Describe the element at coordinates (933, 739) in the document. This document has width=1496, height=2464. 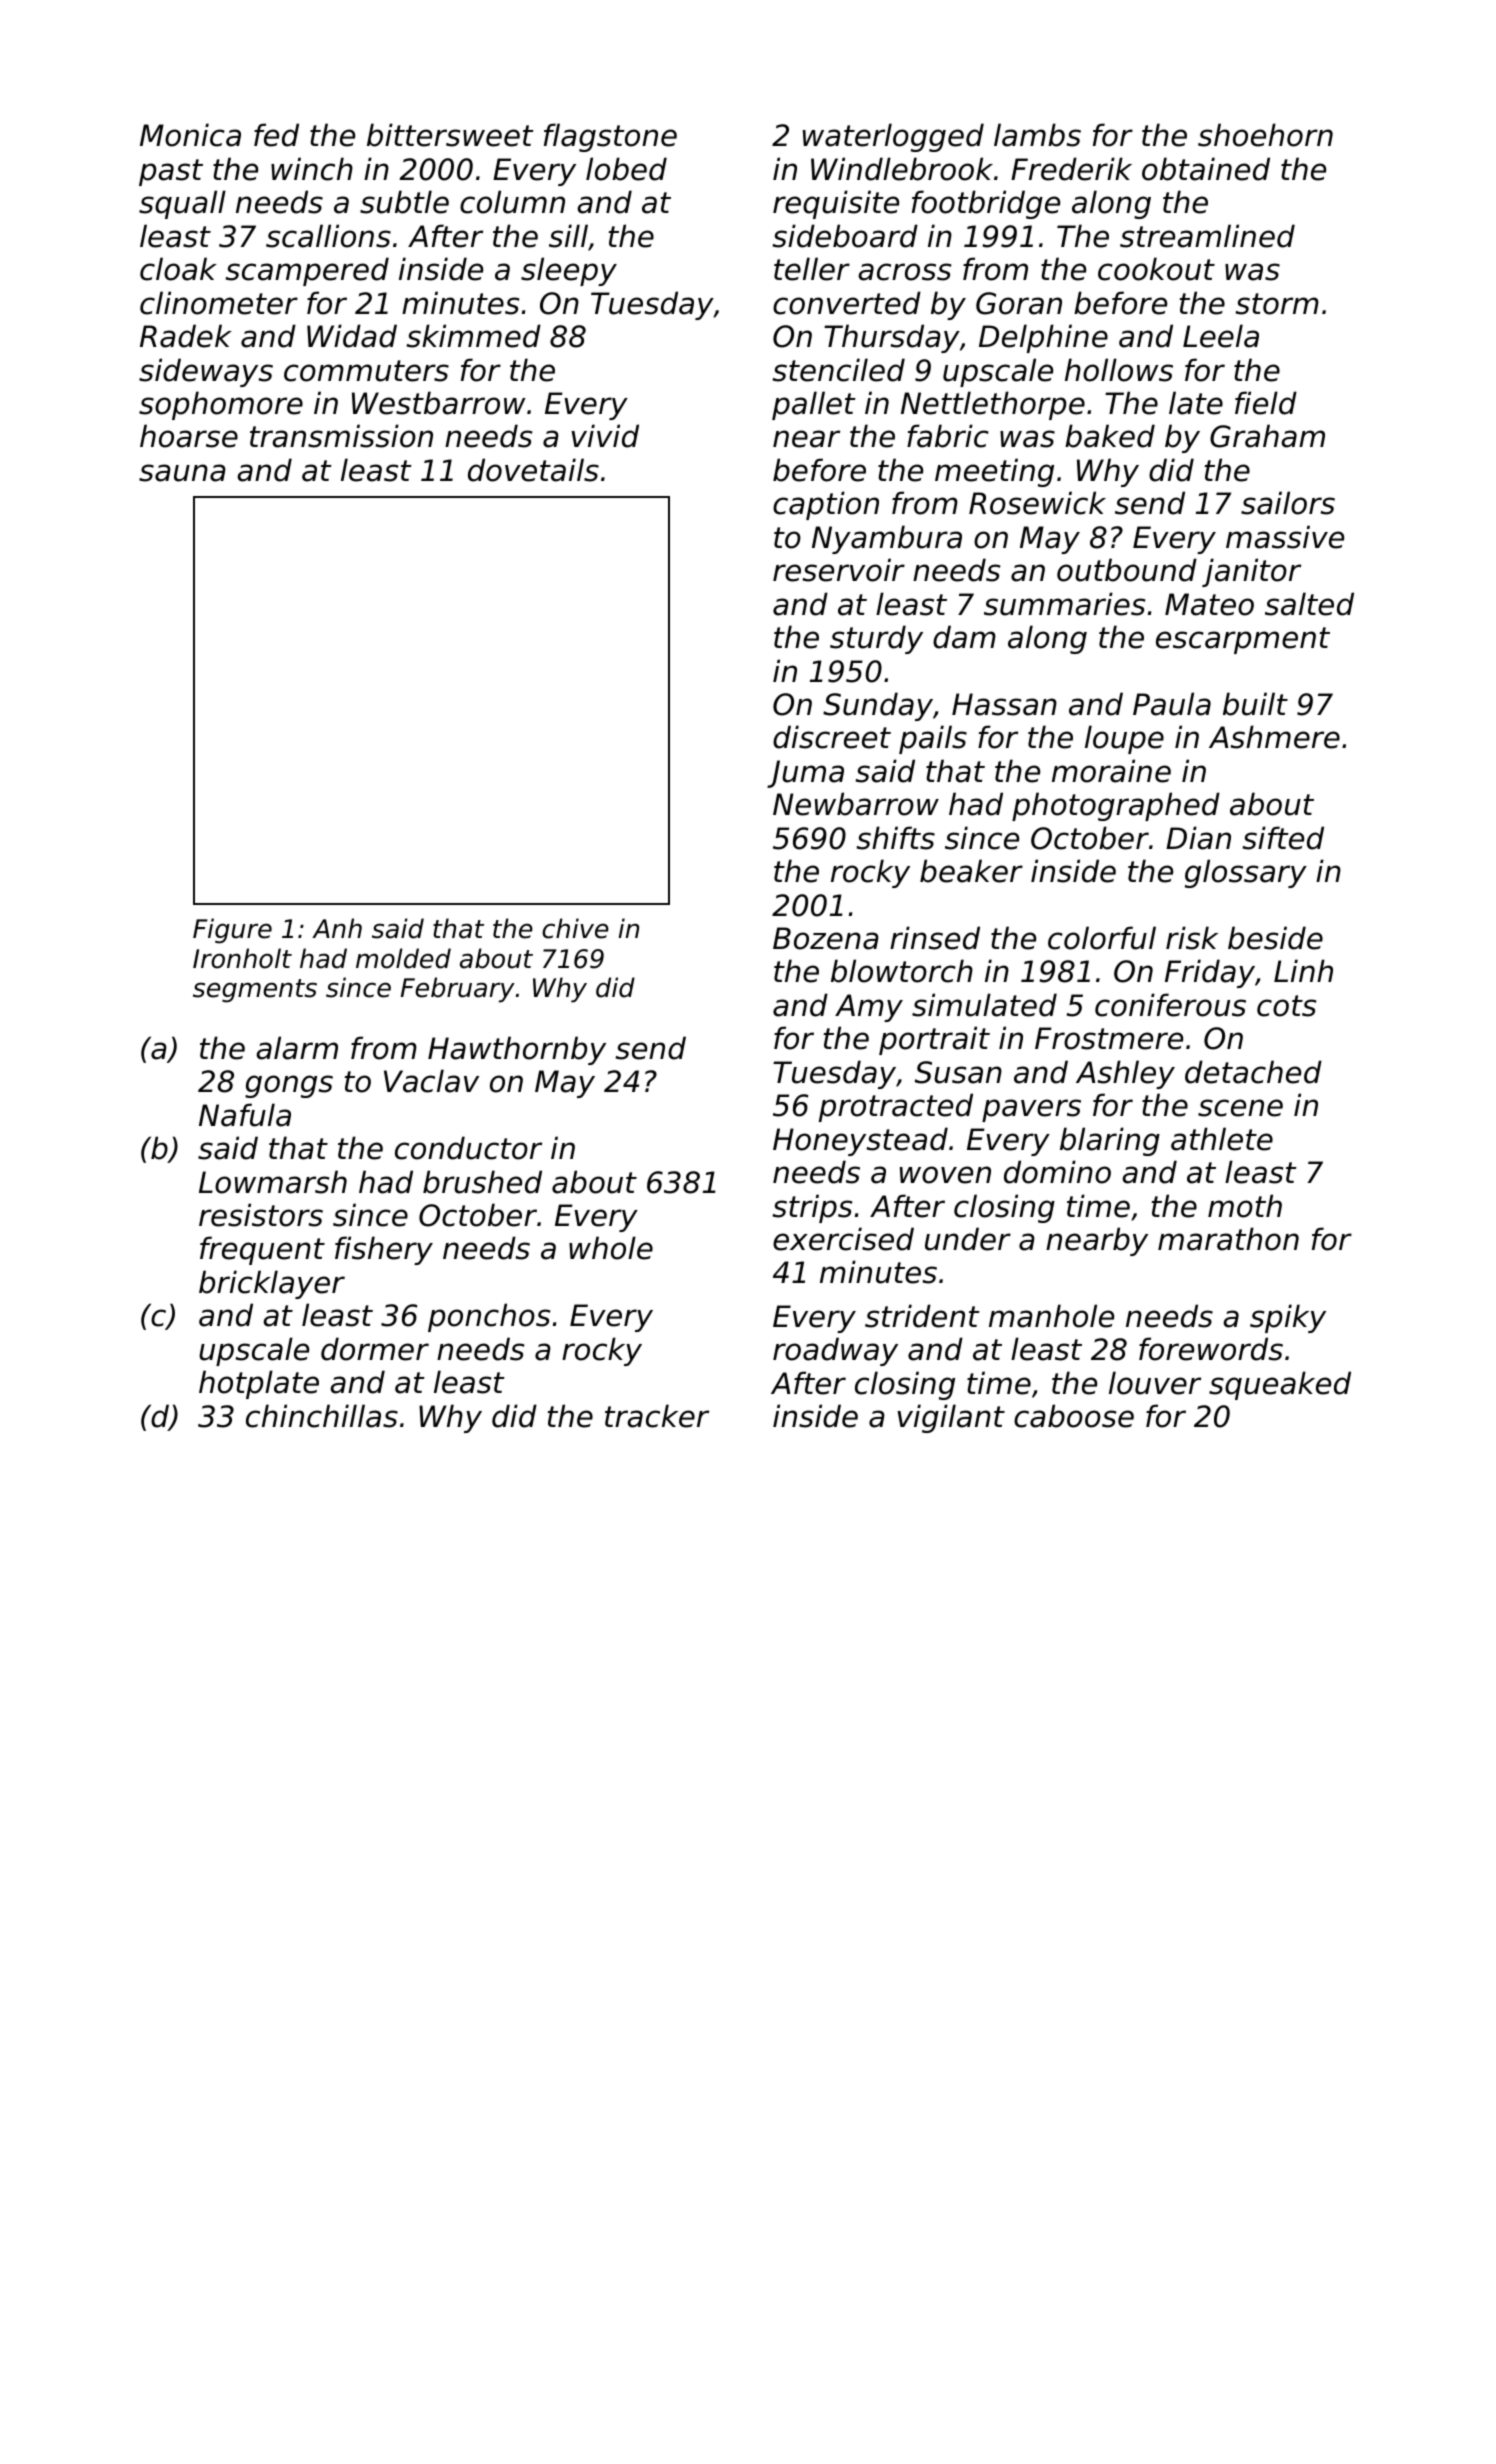
I see `pails` at that location.
